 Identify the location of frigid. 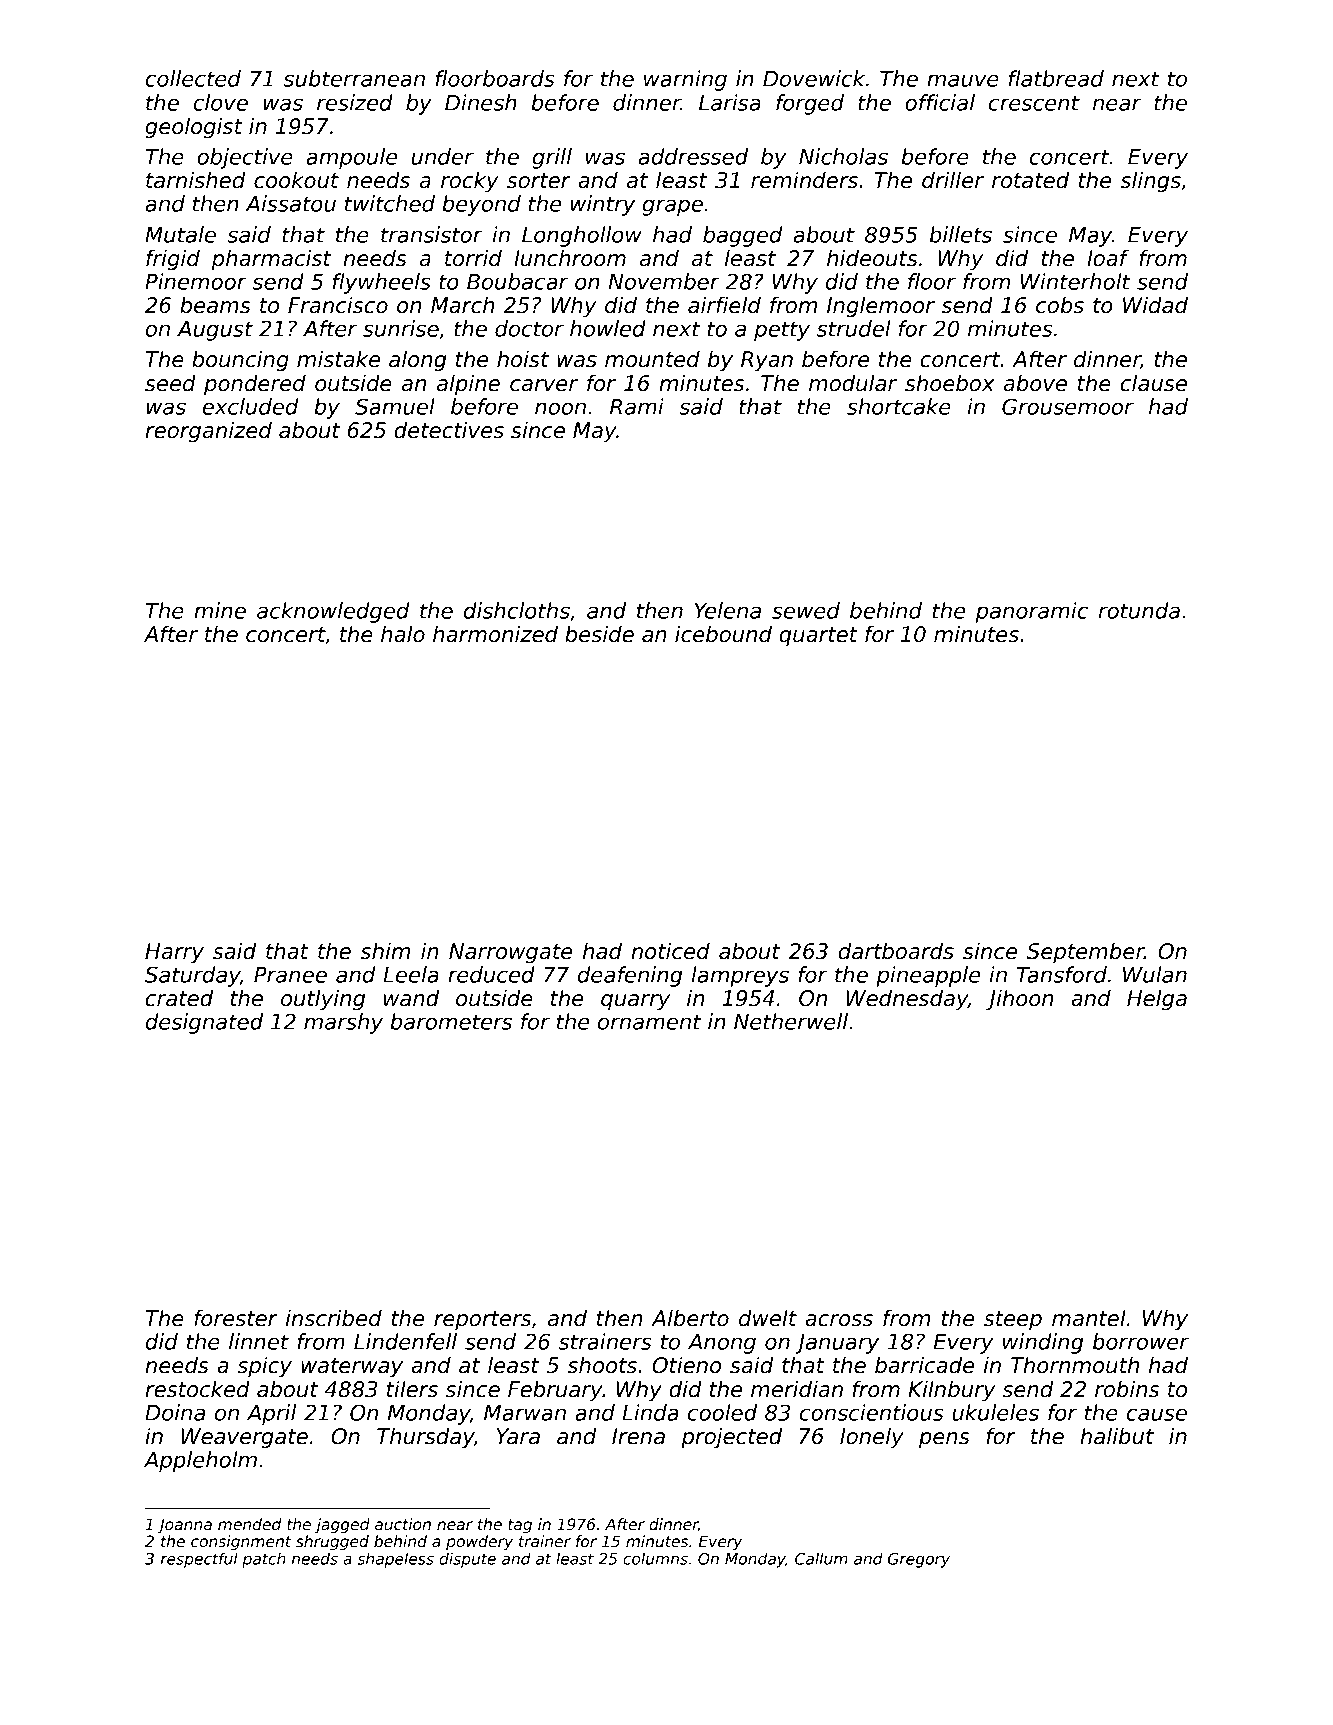
(173, 260).
